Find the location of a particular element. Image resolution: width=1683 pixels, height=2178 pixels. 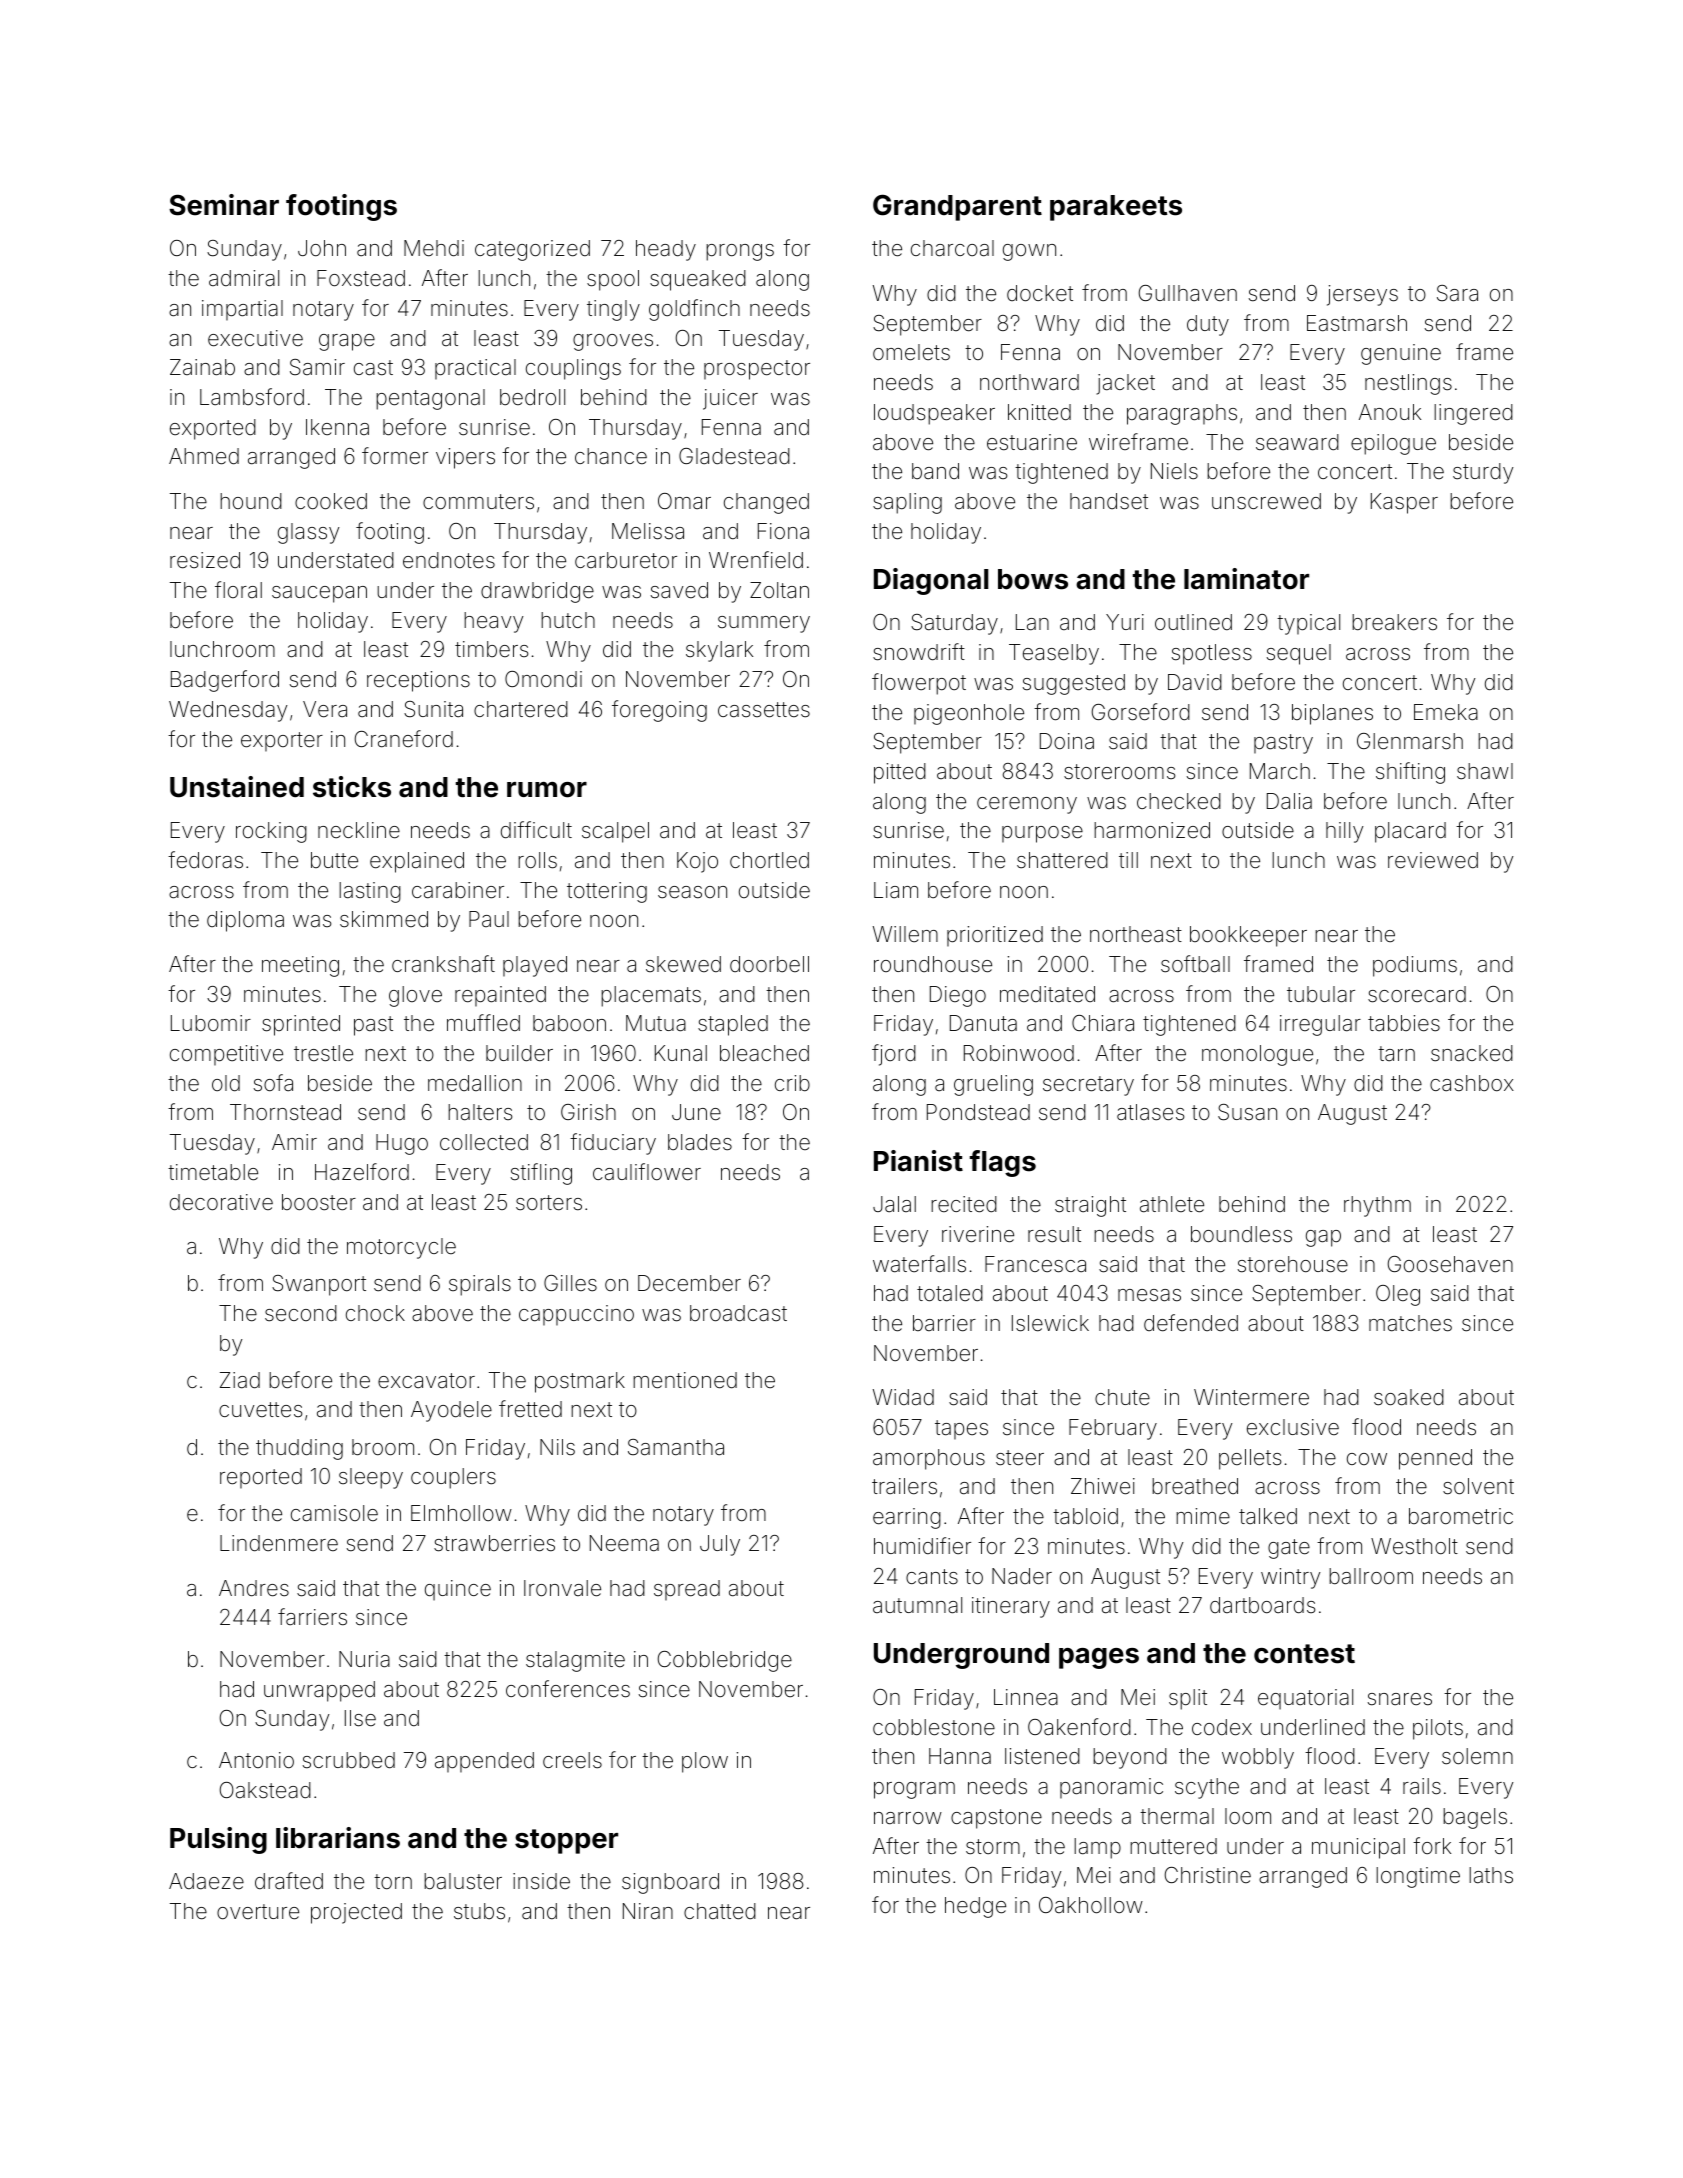

jerseys is located at coordinates (1362, 295).
